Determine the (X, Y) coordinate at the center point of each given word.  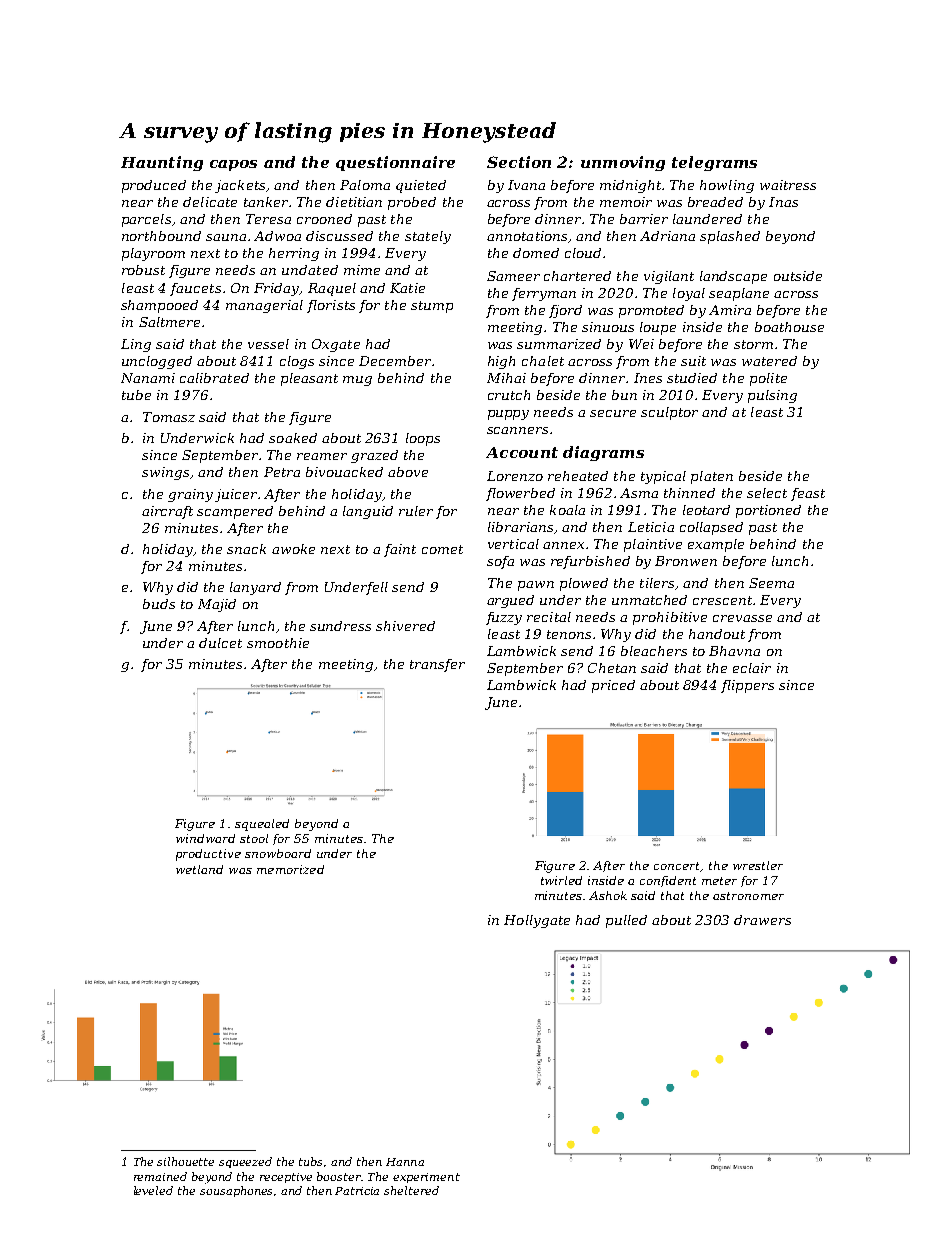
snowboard (278, 853)
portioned (768, 511)
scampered (235, 512)
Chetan (612, 668)
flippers (747, 686)
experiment (426, 1178)
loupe (658, 328)
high (501, 362)
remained (160, 1176)
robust (143, 270)
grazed (374, 456)
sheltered (411, 1190)
